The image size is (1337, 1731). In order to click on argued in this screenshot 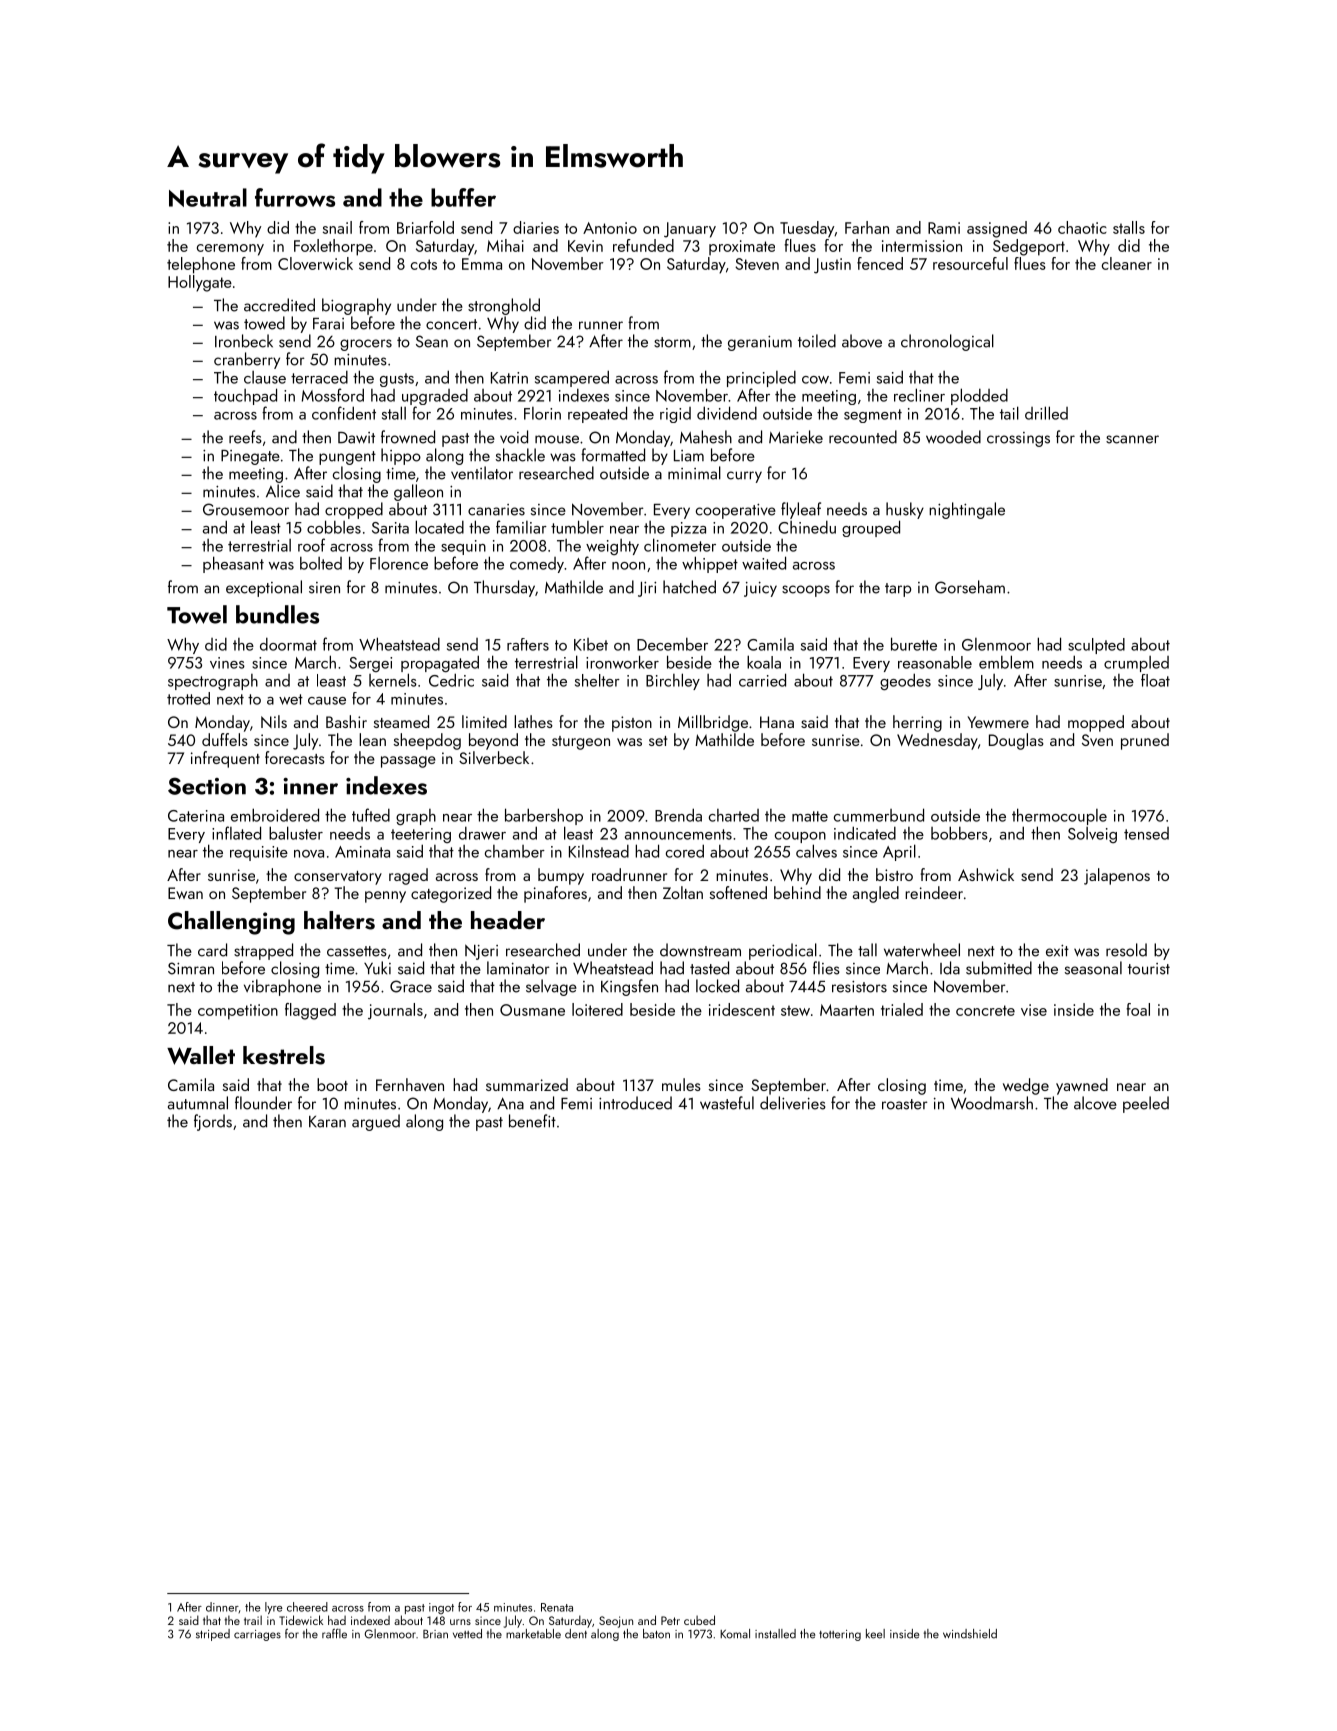, I will do `click(376, 1122)`.
